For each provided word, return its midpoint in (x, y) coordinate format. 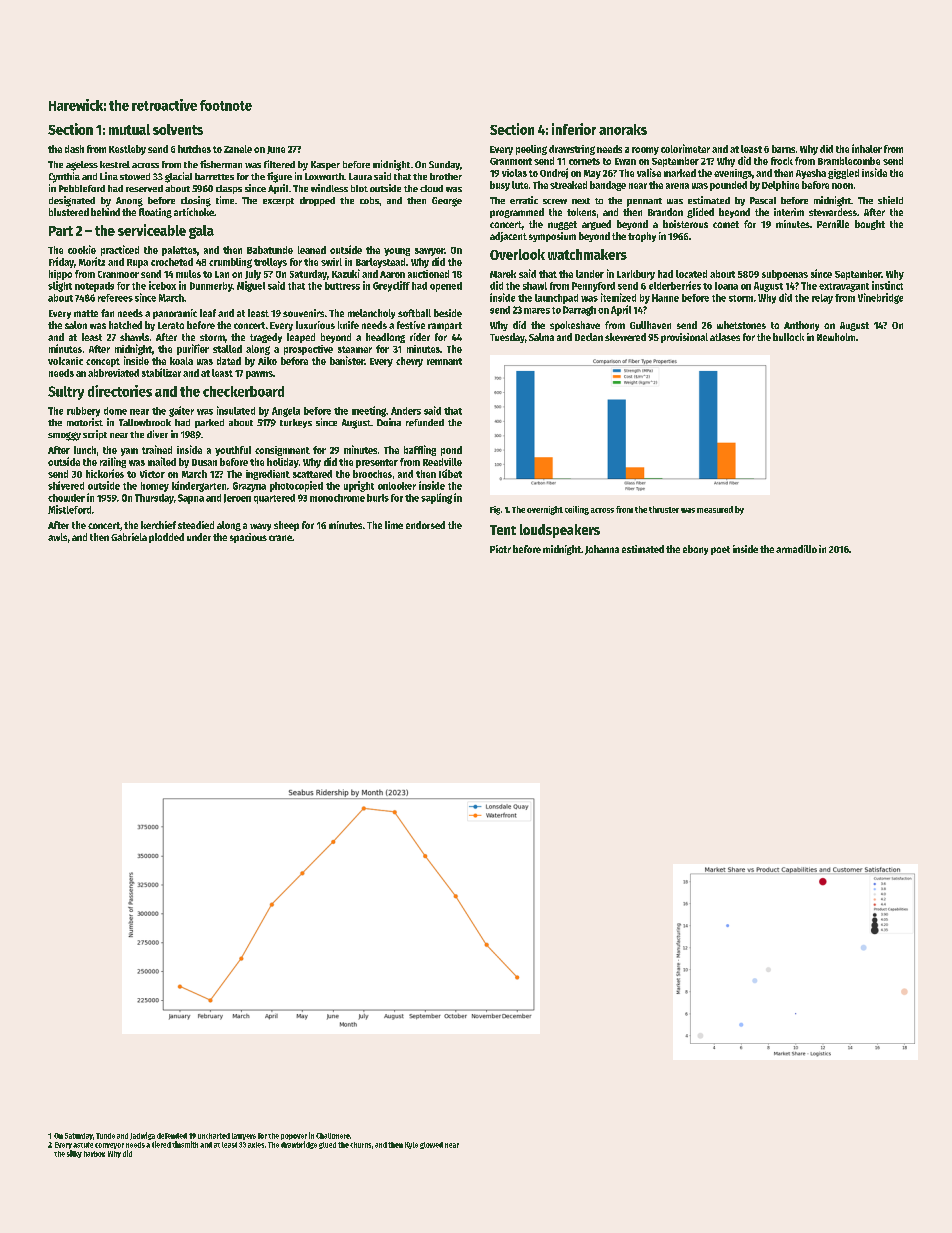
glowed (431, 1145)
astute (83, 1145)
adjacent (508, 237)
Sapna (191, 499)
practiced (120, 250)
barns (783, 149)
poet (720, 550)
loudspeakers (560, 531)
